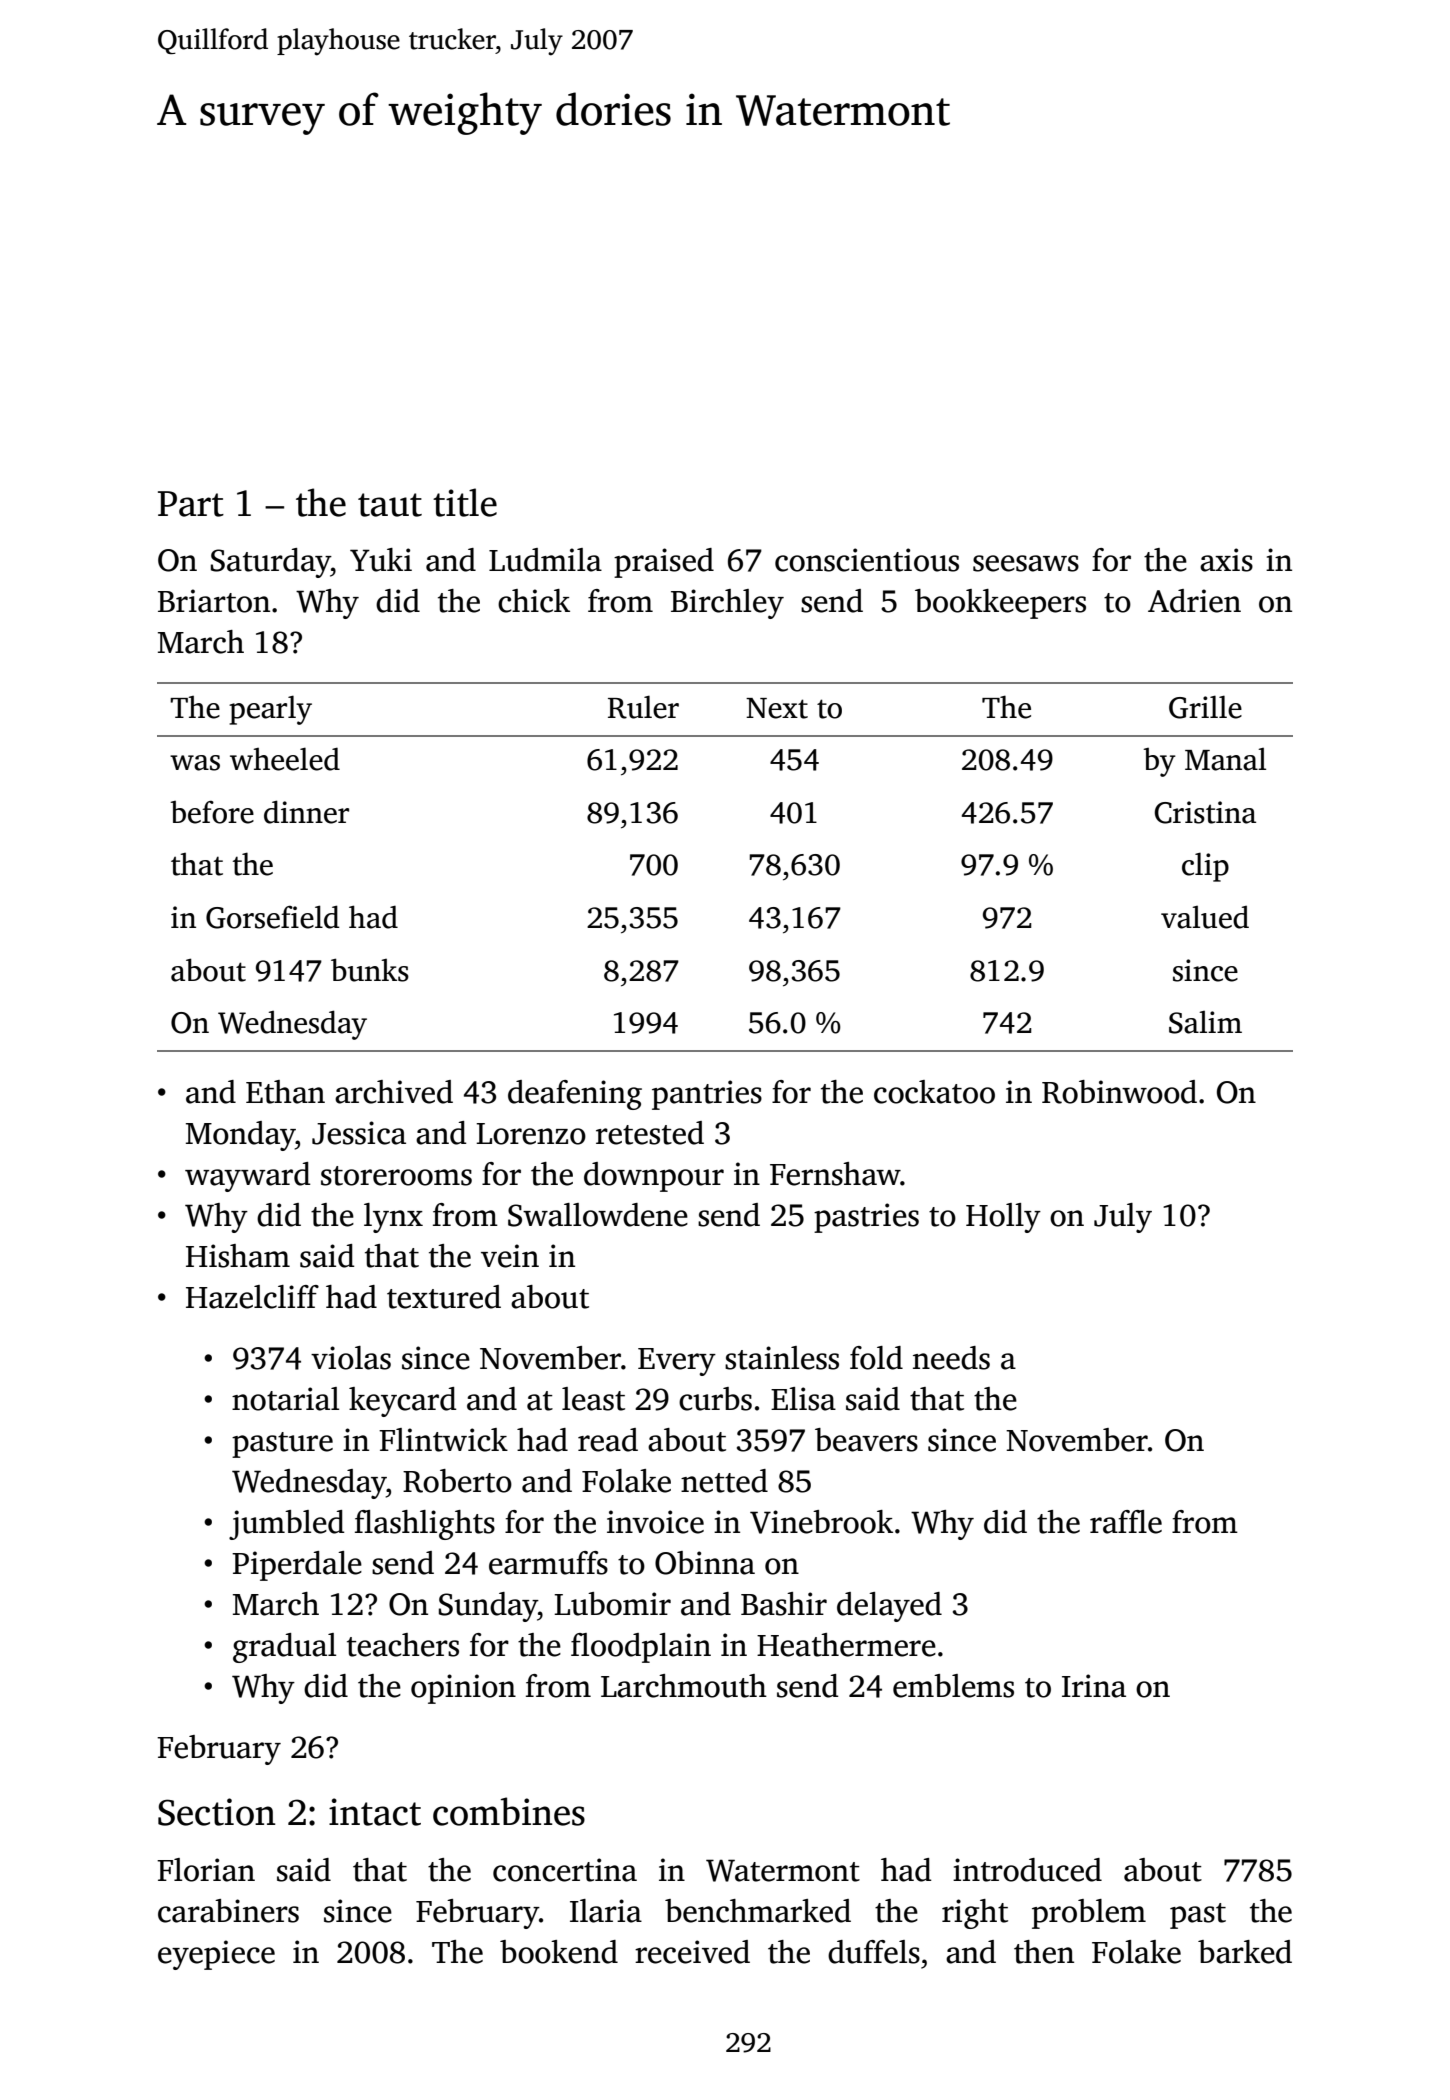  Describe the element at coordinates (821, 1522) in the screenshot. I see `Vinebrook` at that location.
